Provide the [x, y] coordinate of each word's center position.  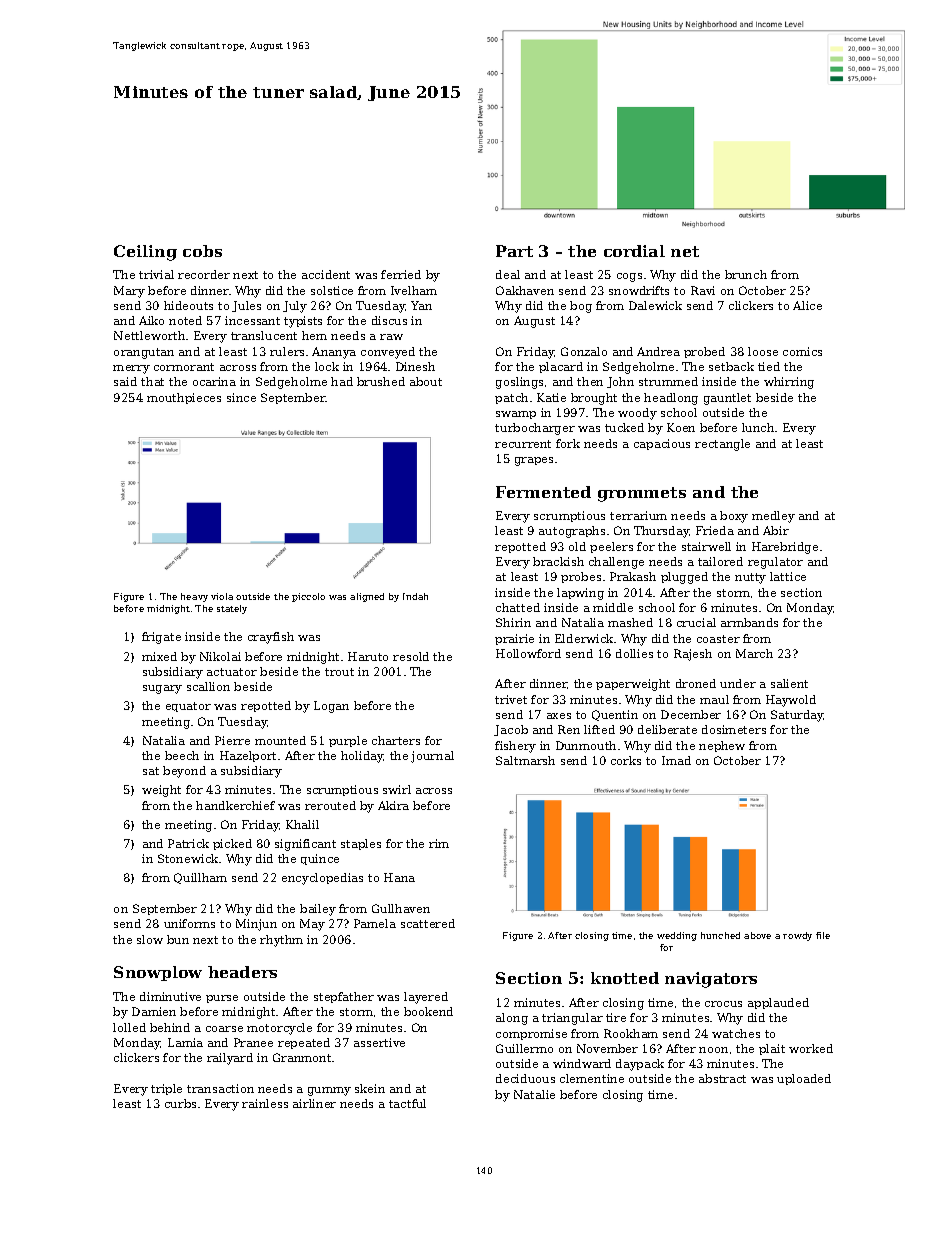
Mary [129, 292]
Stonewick [188, 858]
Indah [415, 596]
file [823, 935]
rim [439, 843]
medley [773, 517]
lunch [758, 427]
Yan [421, 305]
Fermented [543, 492]
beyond [184, 772]
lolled [129, 1027]
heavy [194, 597]
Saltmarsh [525, 760]
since [241, 397]
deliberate [667, 729]
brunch [746, 274]
